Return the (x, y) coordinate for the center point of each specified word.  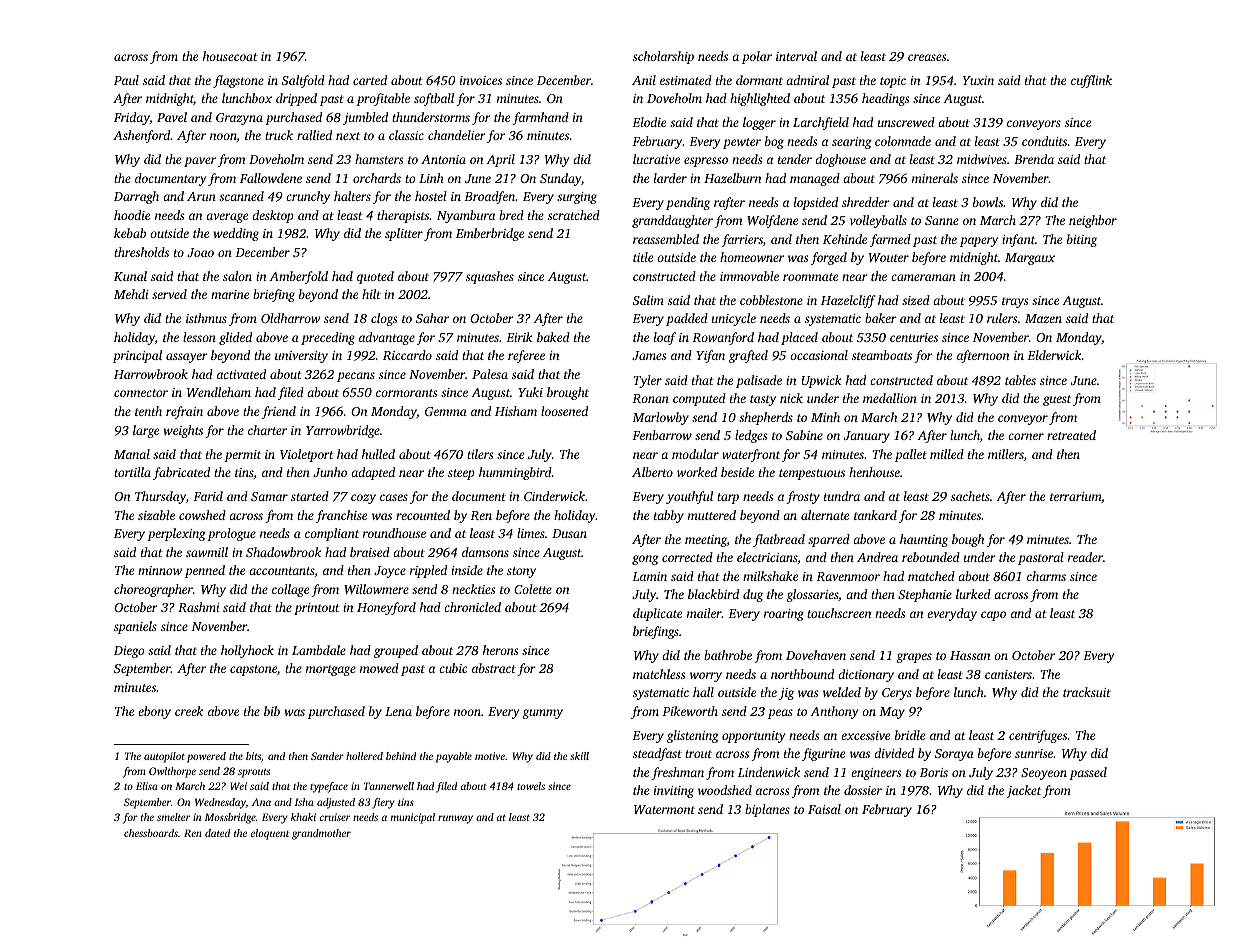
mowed (379, 668)
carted (370, 80)
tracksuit (1087, 692)
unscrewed (906, 122)
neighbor (1093, 221)
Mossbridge (230, 818)
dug (753, 595)
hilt (371, 294)
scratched (574, 215)
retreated (1071, 435)
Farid (208, 496)
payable (454, 757)
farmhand (540, 118)
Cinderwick (554, 496)
